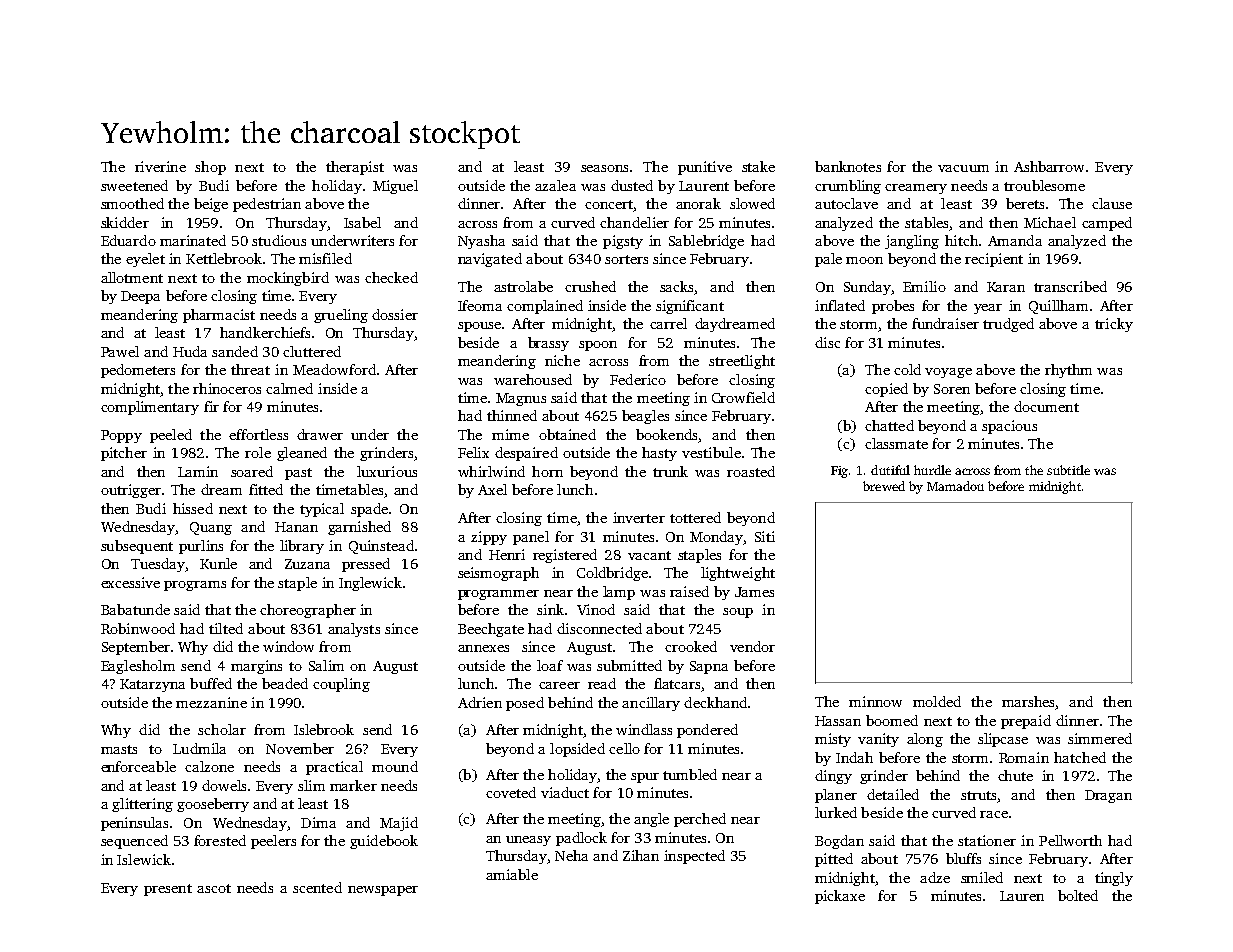  What do you see at coordinates (1068, 470) in the page?
I see `subtitle` at bounding box center [1068, 470].
